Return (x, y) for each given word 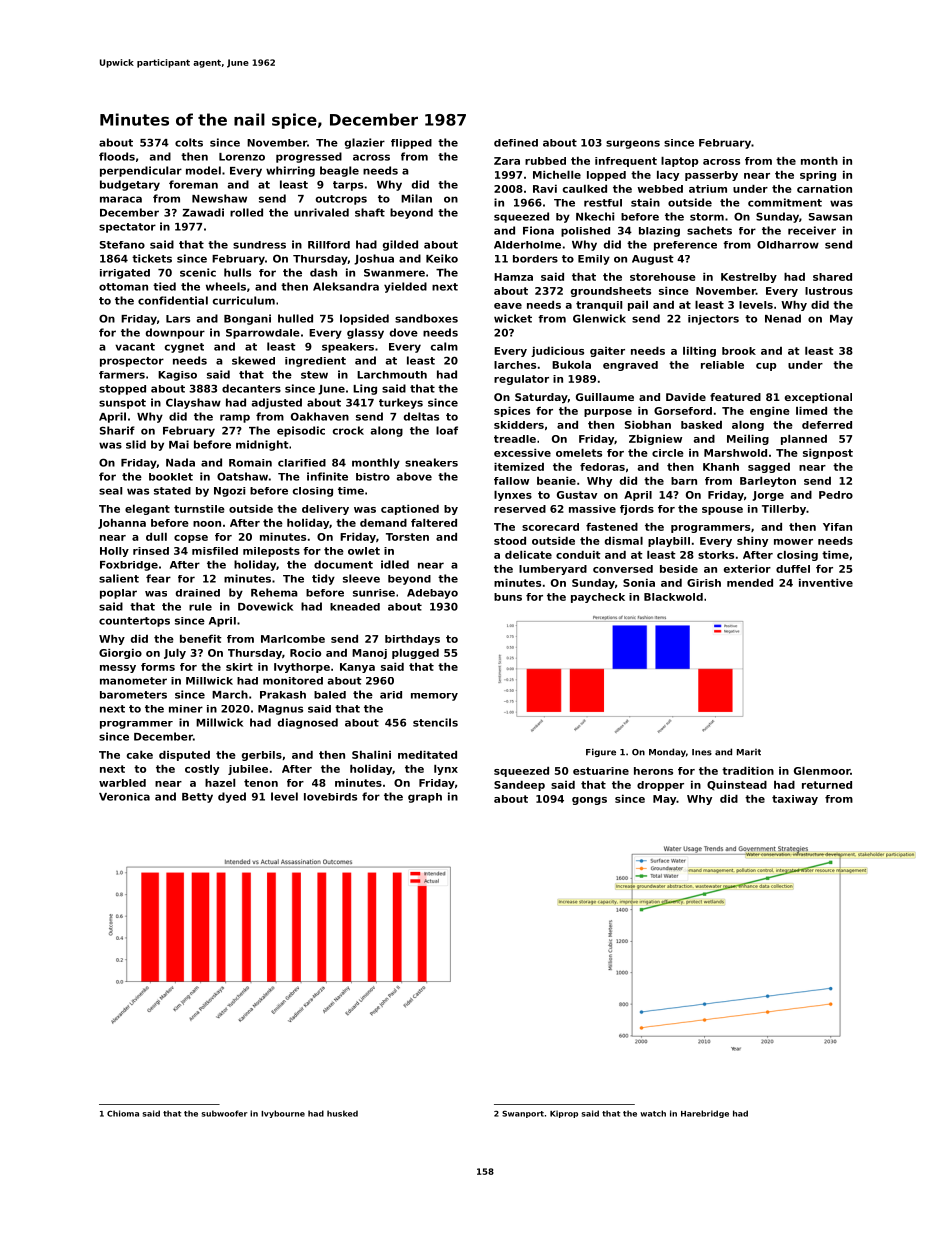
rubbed (545, 161)
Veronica (124, 797)
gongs (589, 801)
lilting (699, 352)
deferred (827, 425)
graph (425, 798)
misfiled (215, 551)
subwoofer (224, 1113)
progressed (309, 157)
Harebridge (705, 1114)
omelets (579, 453)
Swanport (523, 1114)
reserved (520, 509)
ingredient (315, 362)
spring (818, 176)
